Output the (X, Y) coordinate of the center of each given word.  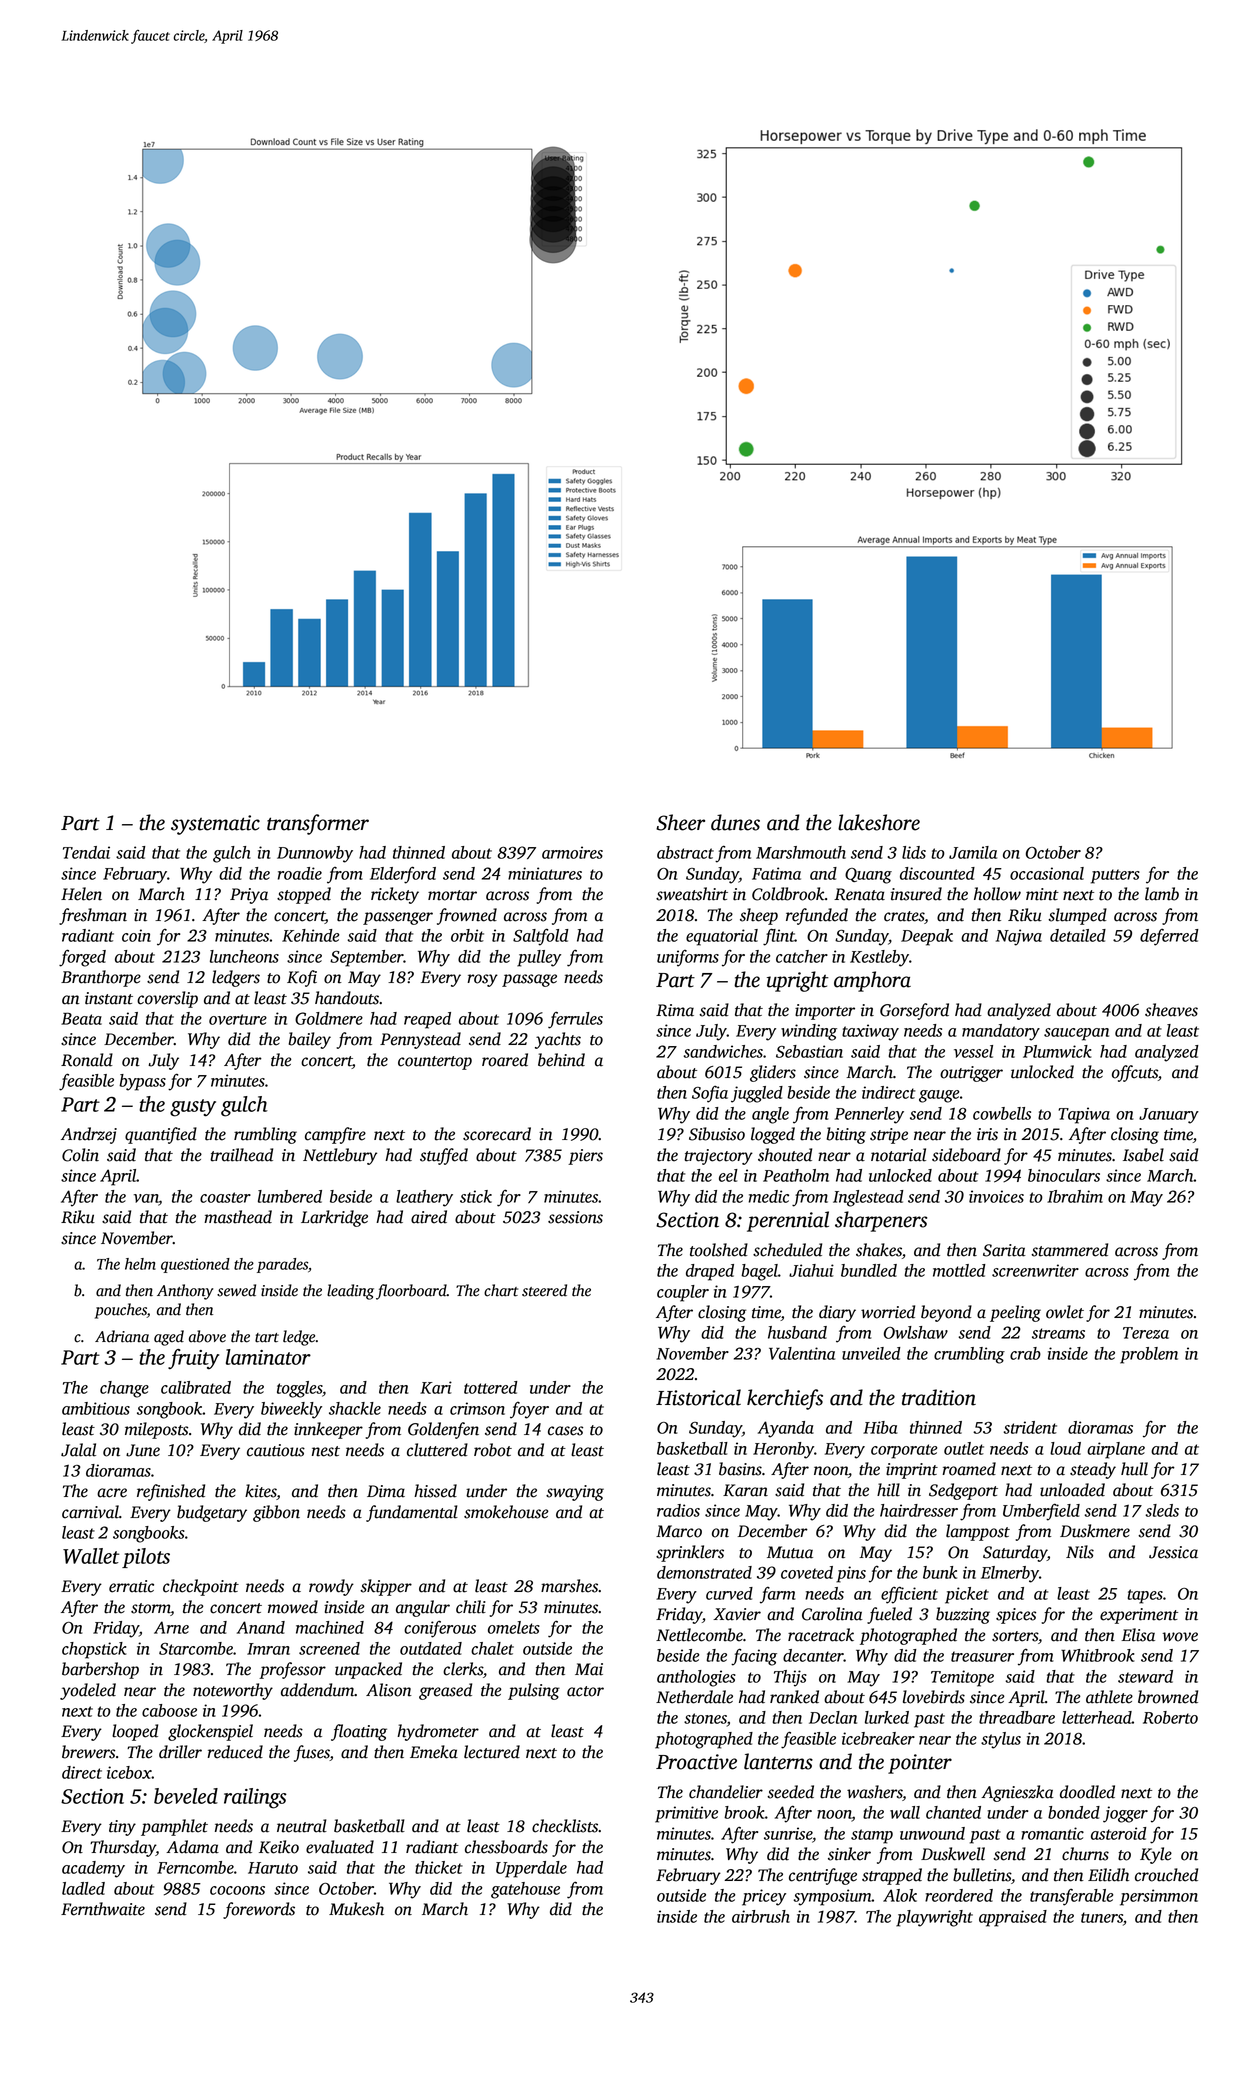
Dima (386, 1491)
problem (1149, 1355)
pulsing (534, 1691)
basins (740, 1469)
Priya (249, 896)
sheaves (1171, 1010)
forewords (259, 1910)
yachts (558, 1040)
